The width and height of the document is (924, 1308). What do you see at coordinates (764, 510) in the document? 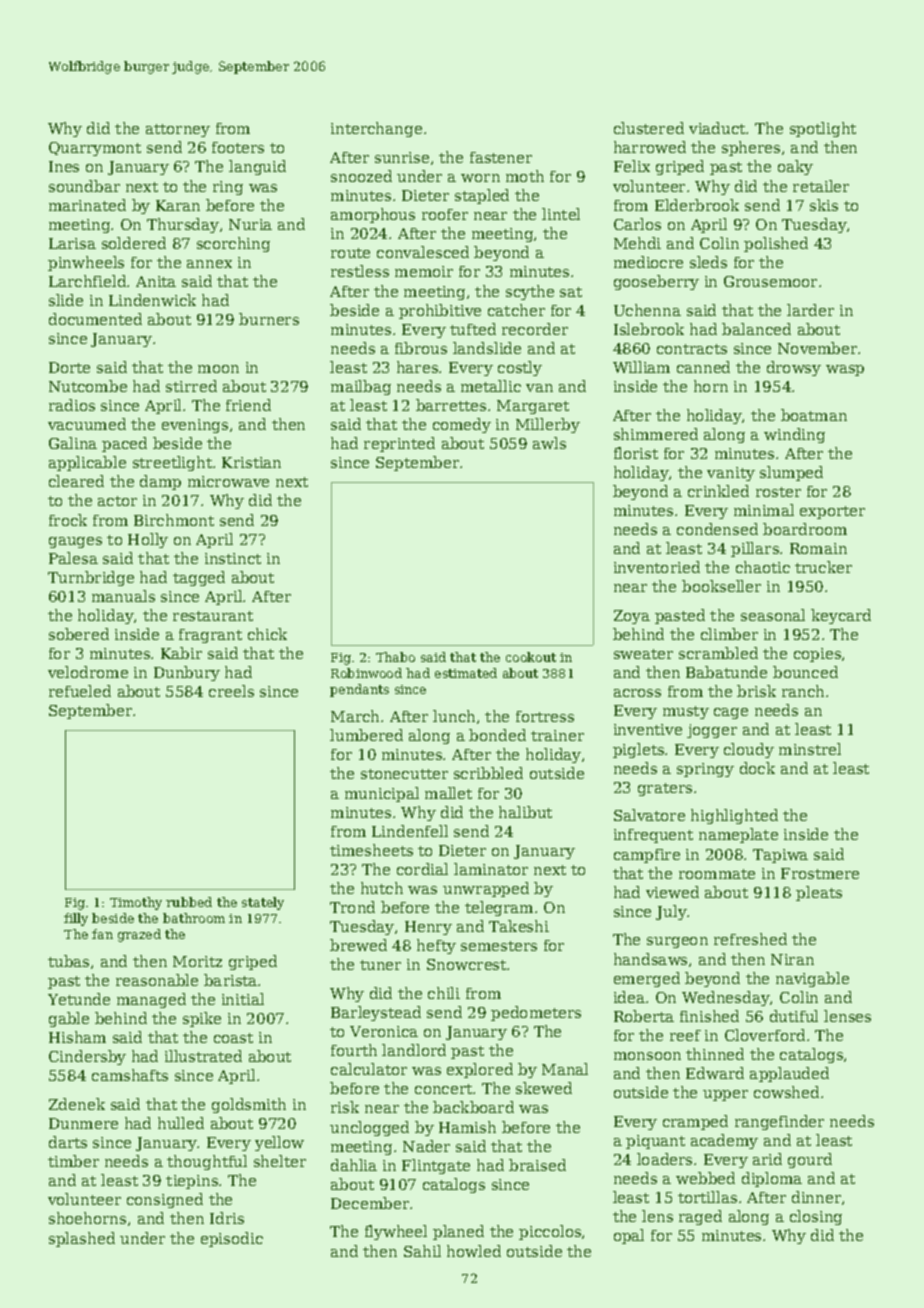
I see `minimal` at bounding box center [764, 510].
